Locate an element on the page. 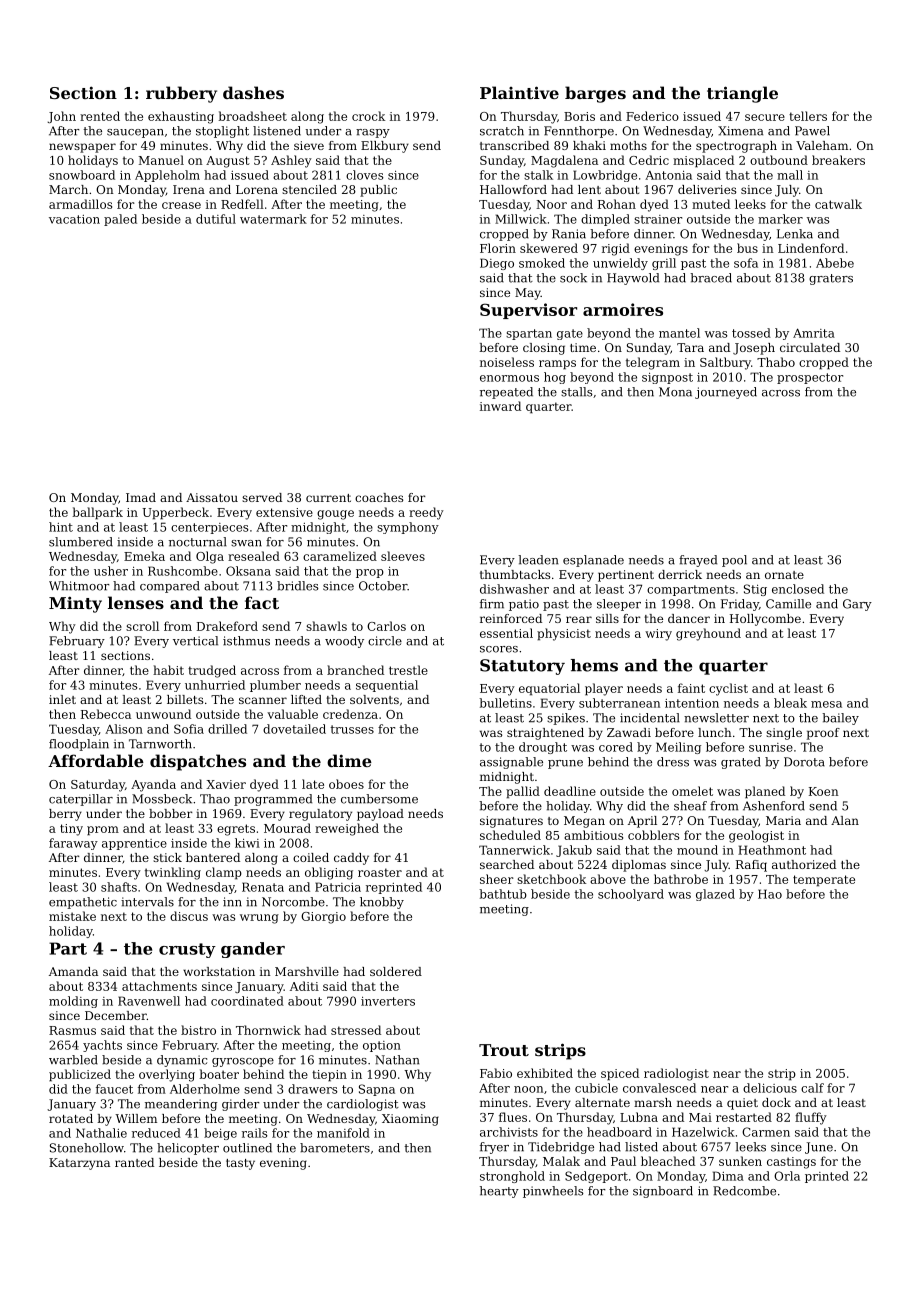 The width and height of the page is (924, 1308). crock is located at coordinates (368, 116).
